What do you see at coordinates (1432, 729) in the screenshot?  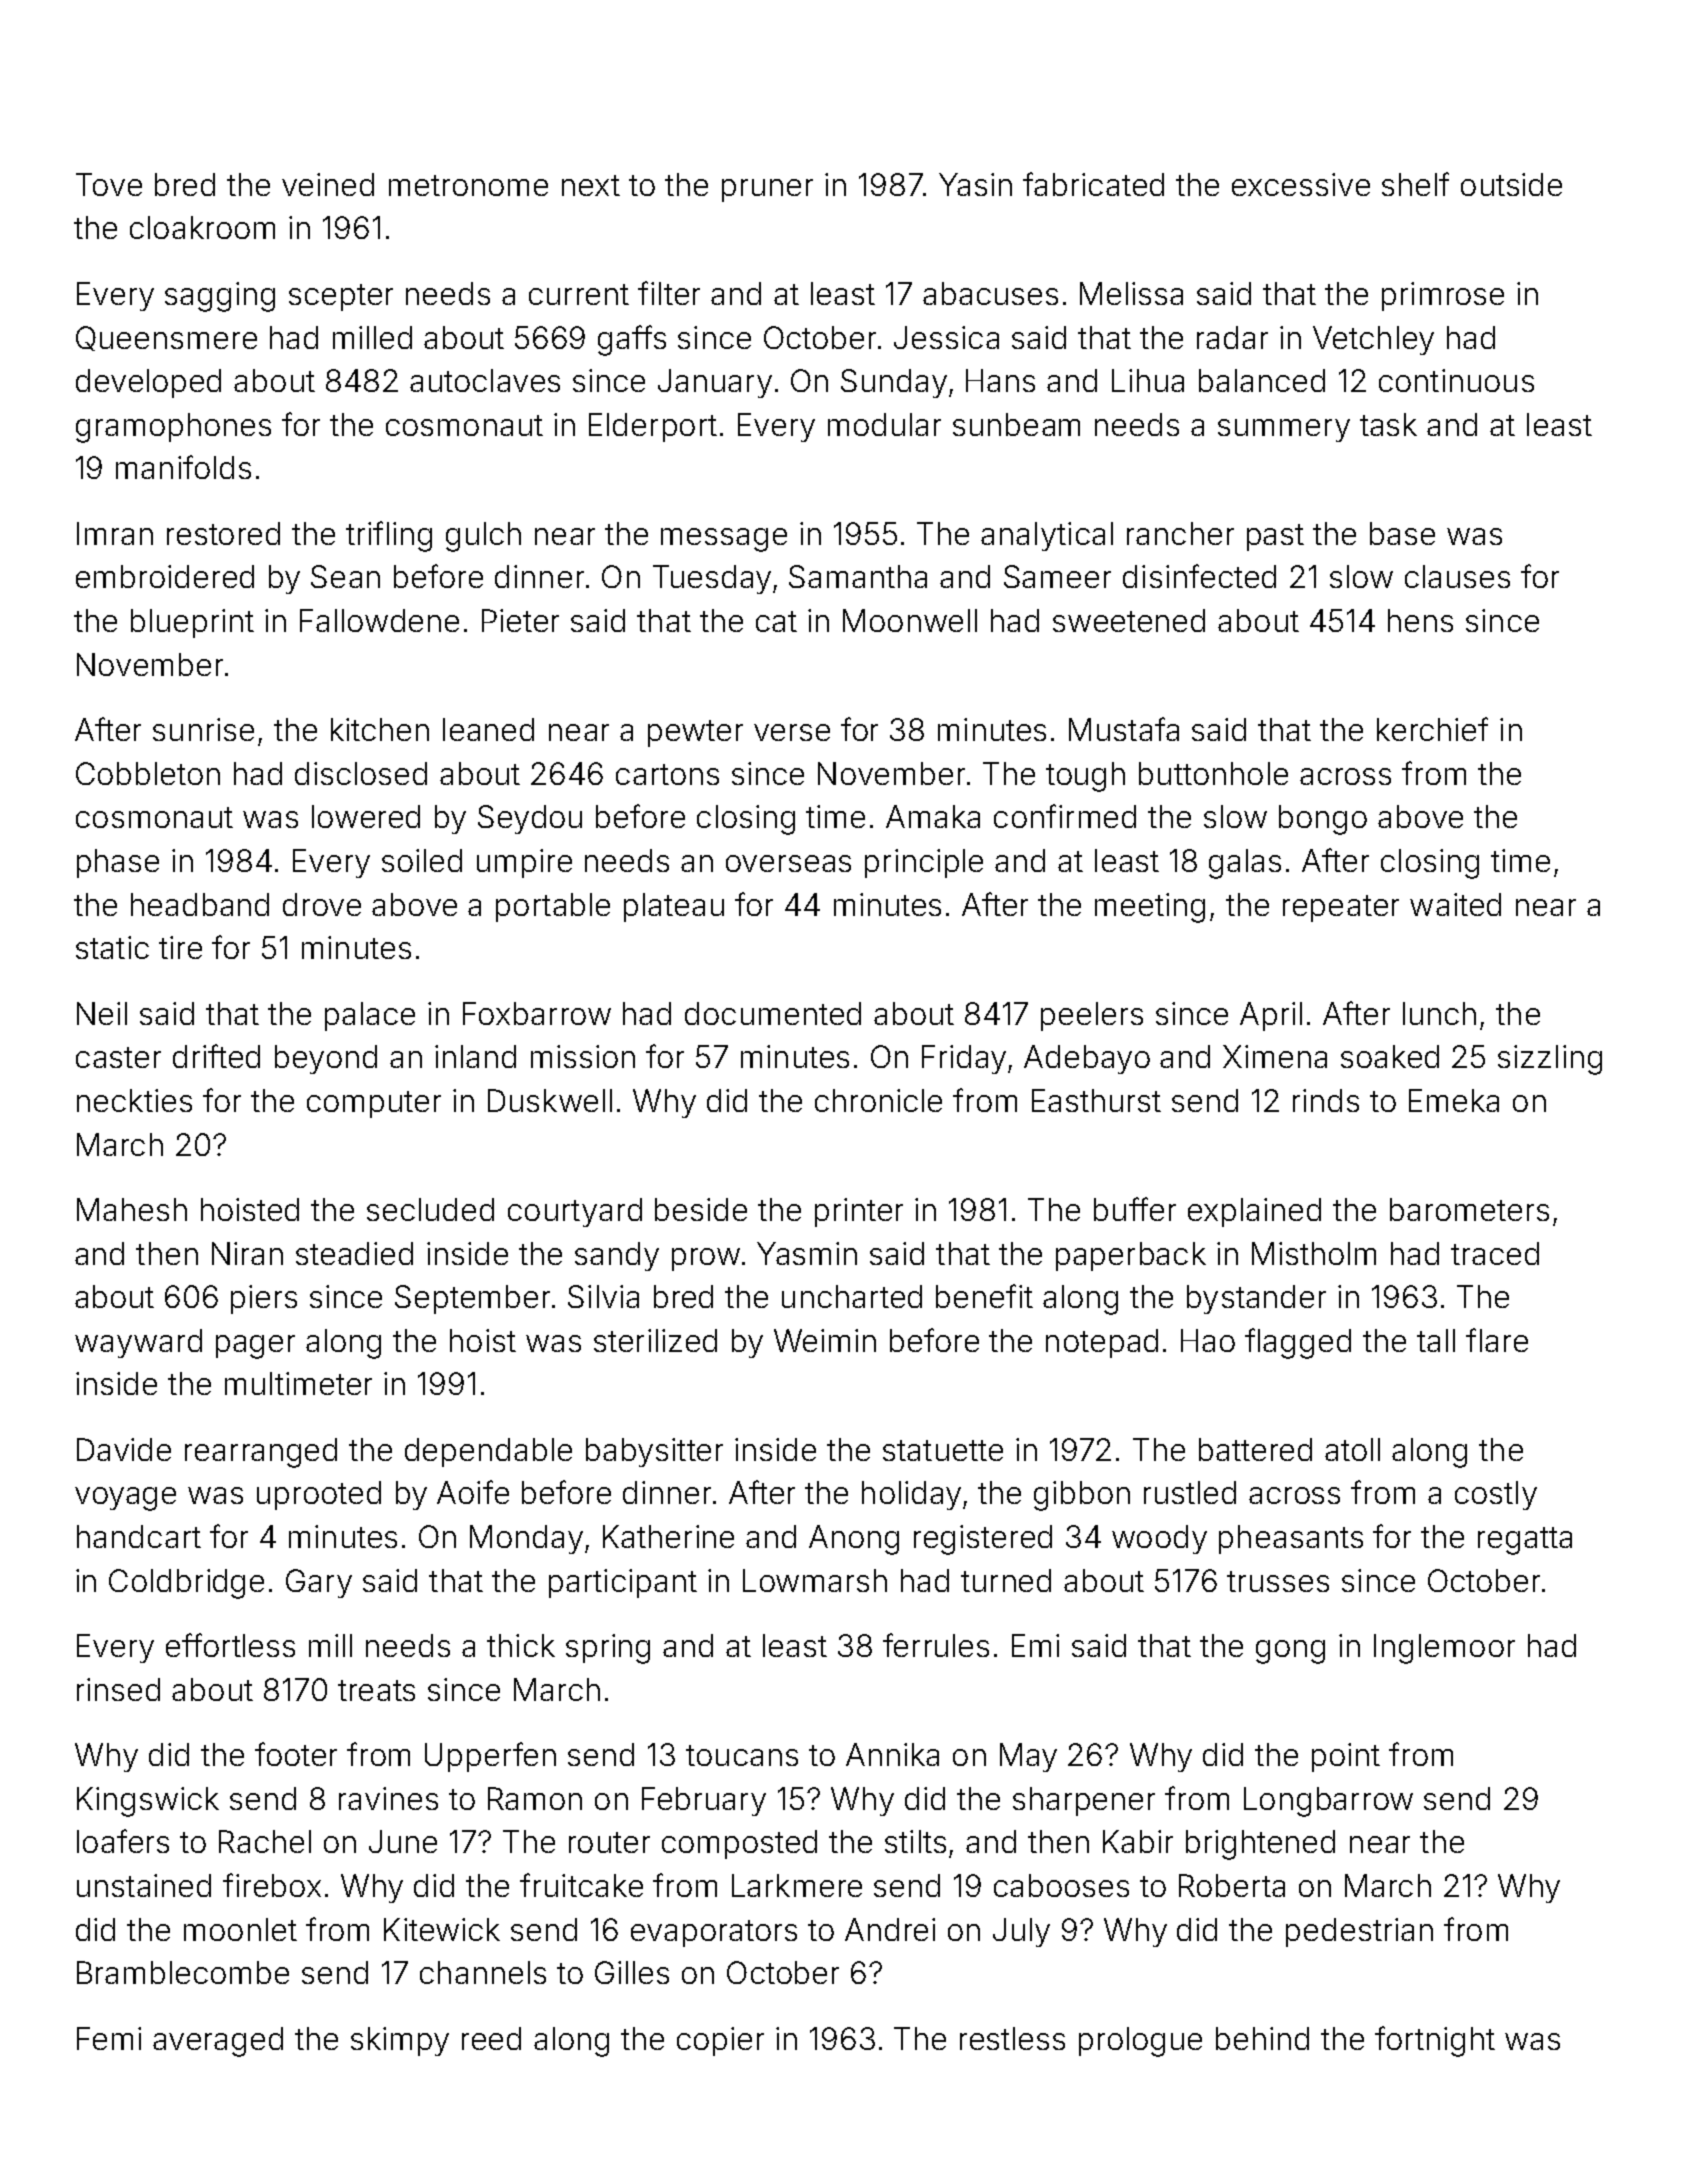 I see `kerchief` at bounding box center [1432, 729].
